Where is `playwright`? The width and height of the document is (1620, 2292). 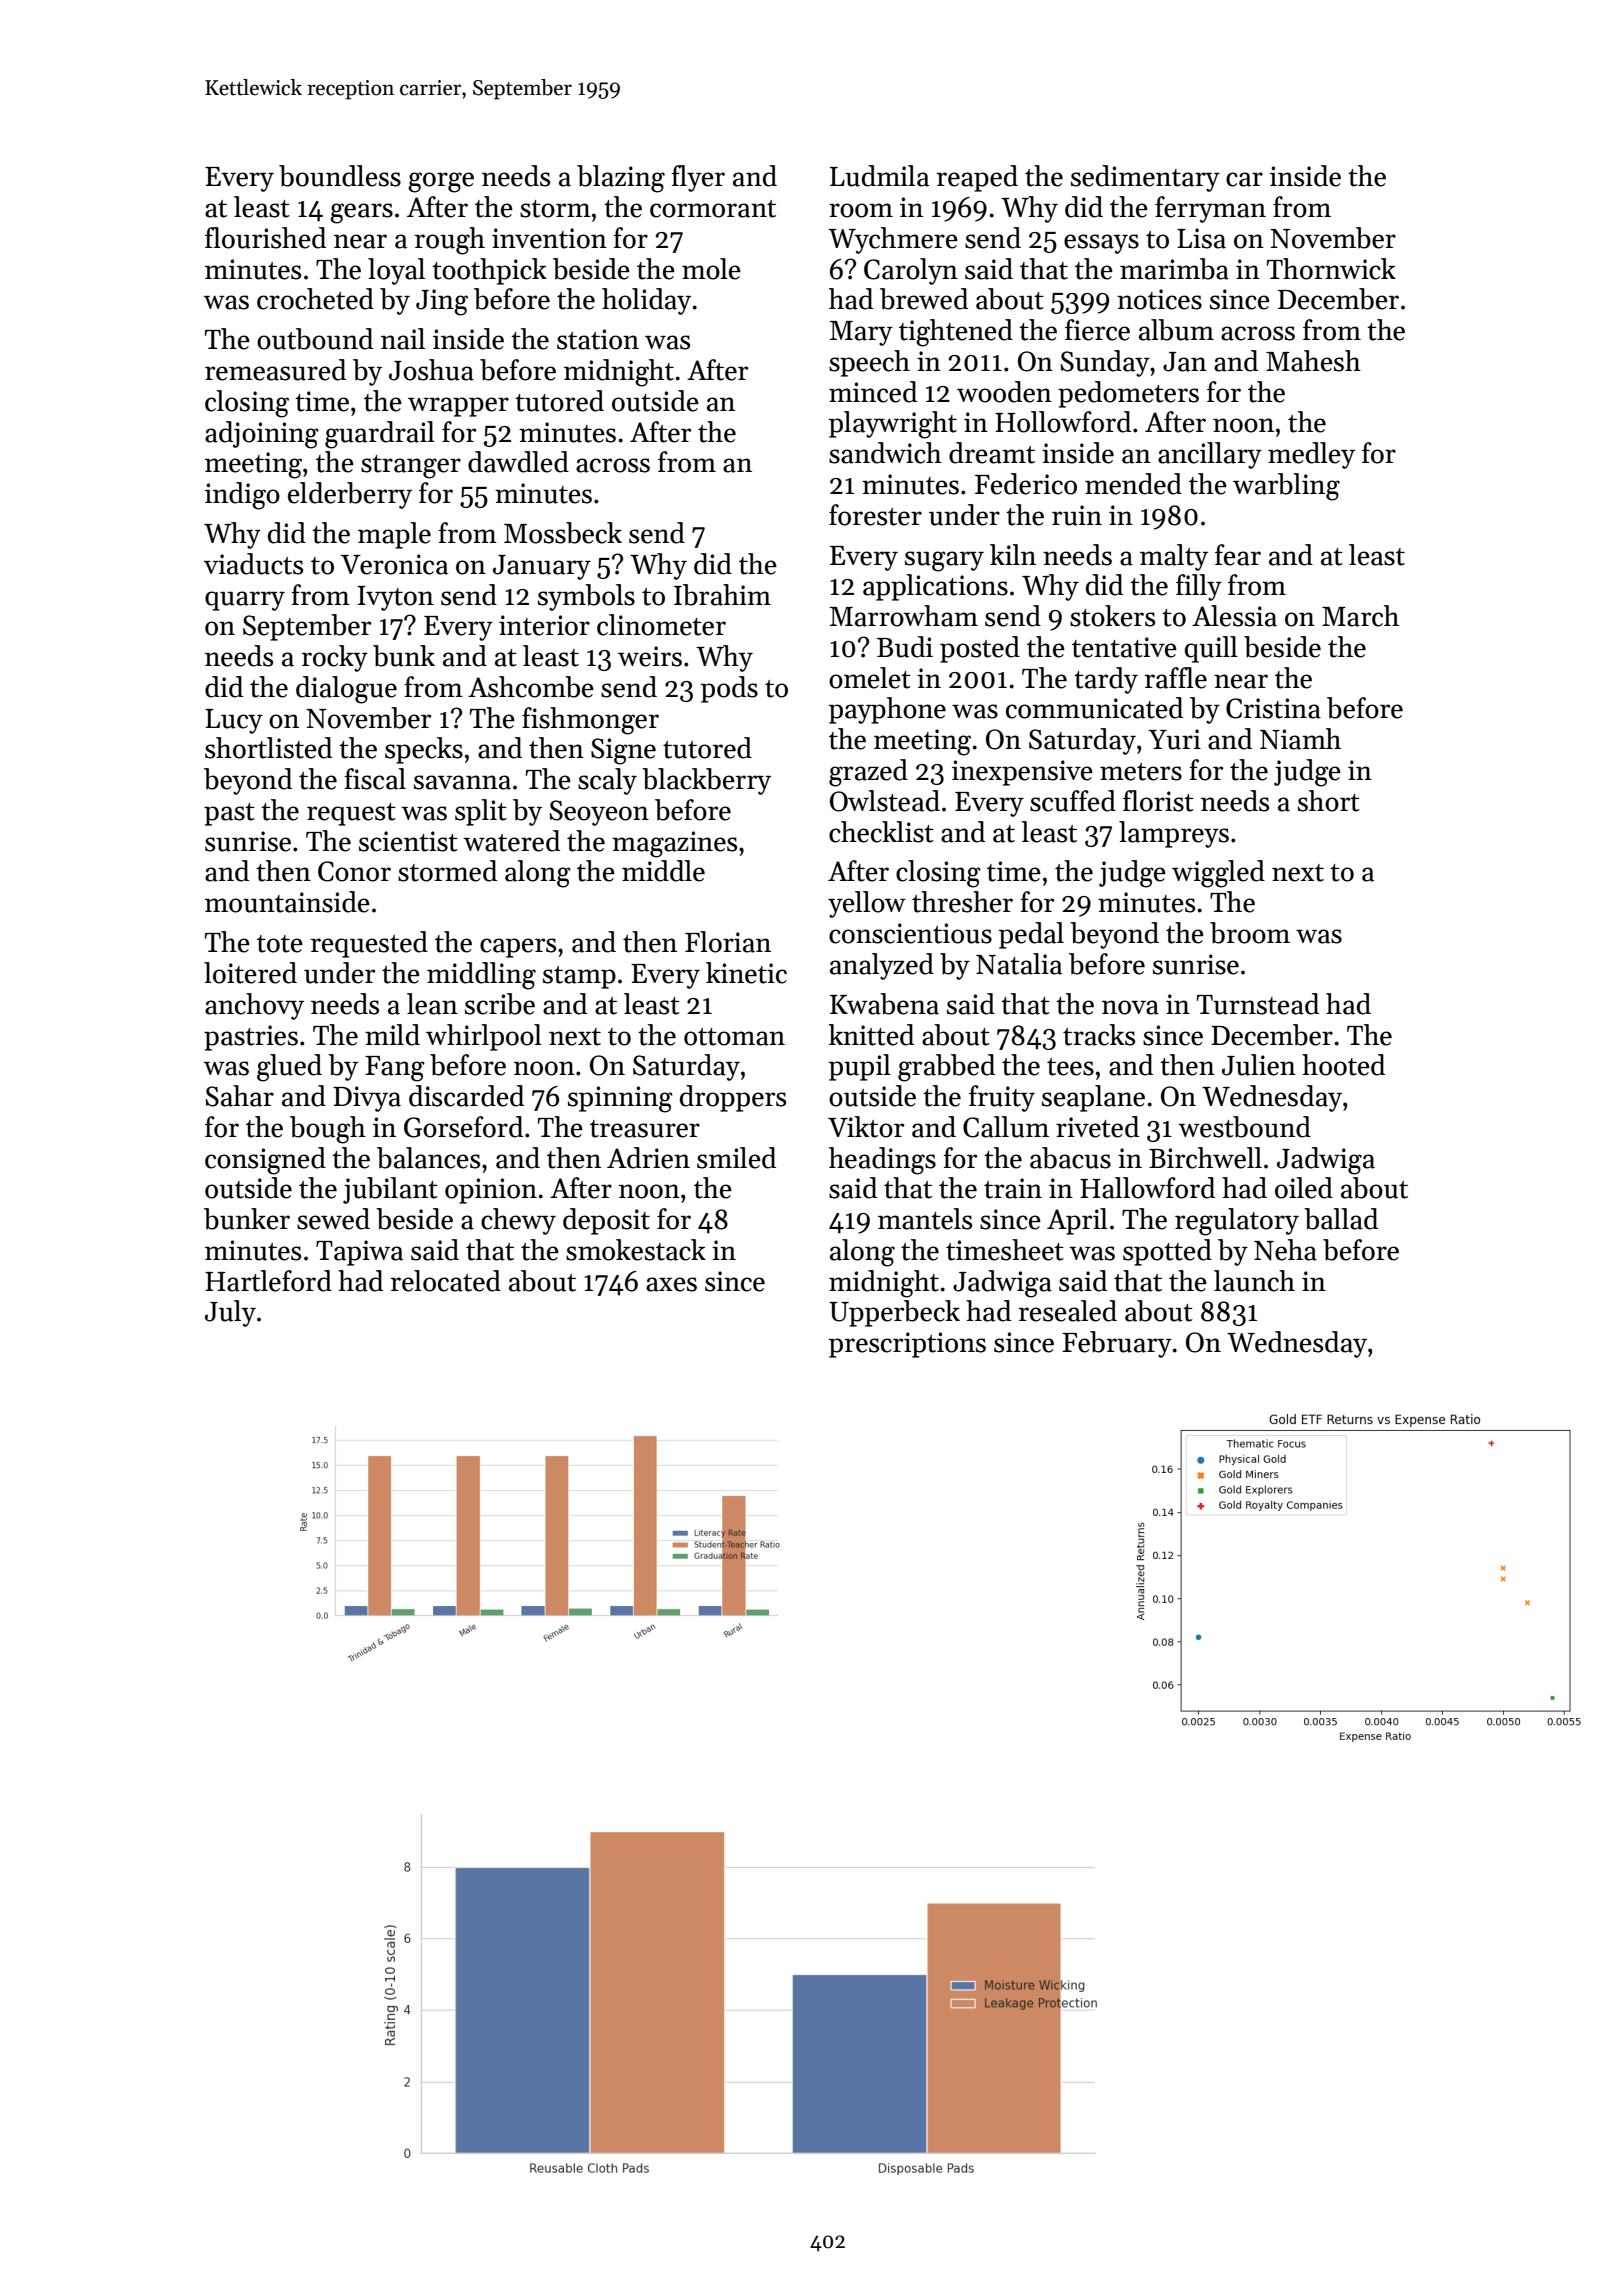
playwright is located at coordinates (893, 425).
